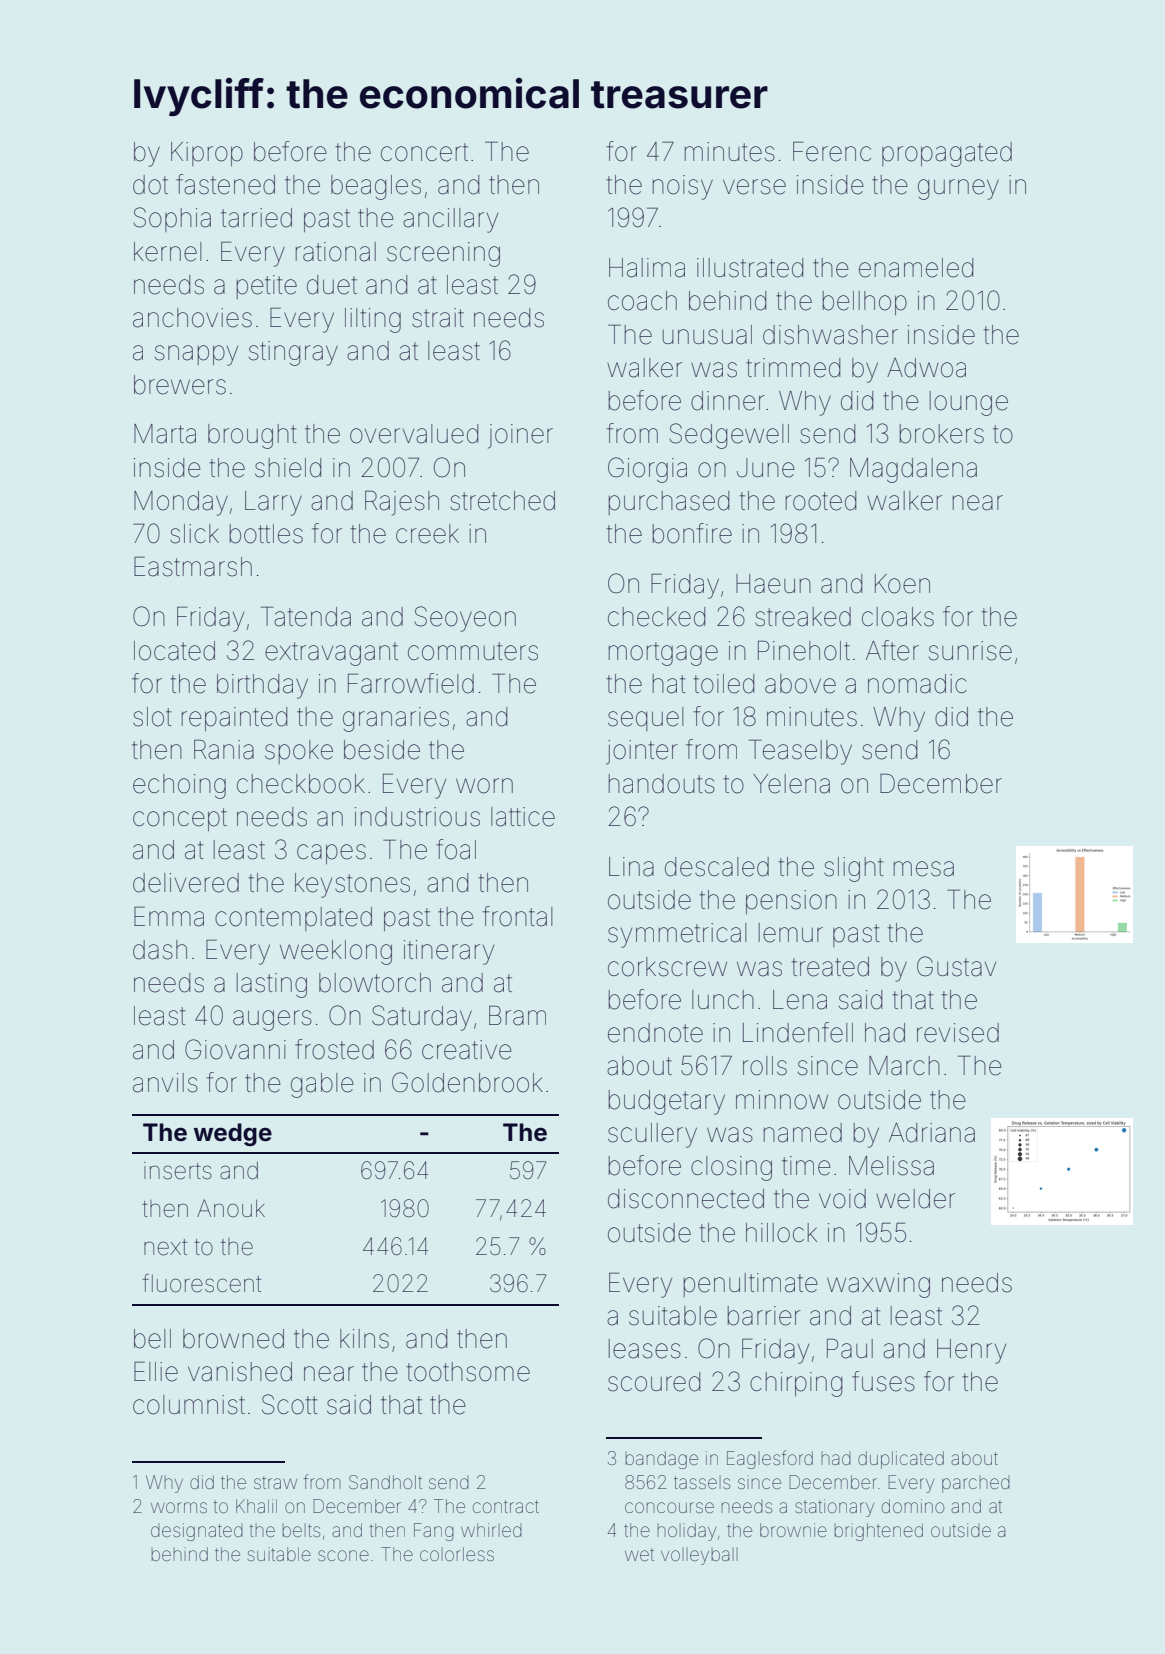 The height and width of the screenshot is (1654, 1165). Describe the element at coordinates (234, 719) in the screenshot. I see `repainted` at that location.
